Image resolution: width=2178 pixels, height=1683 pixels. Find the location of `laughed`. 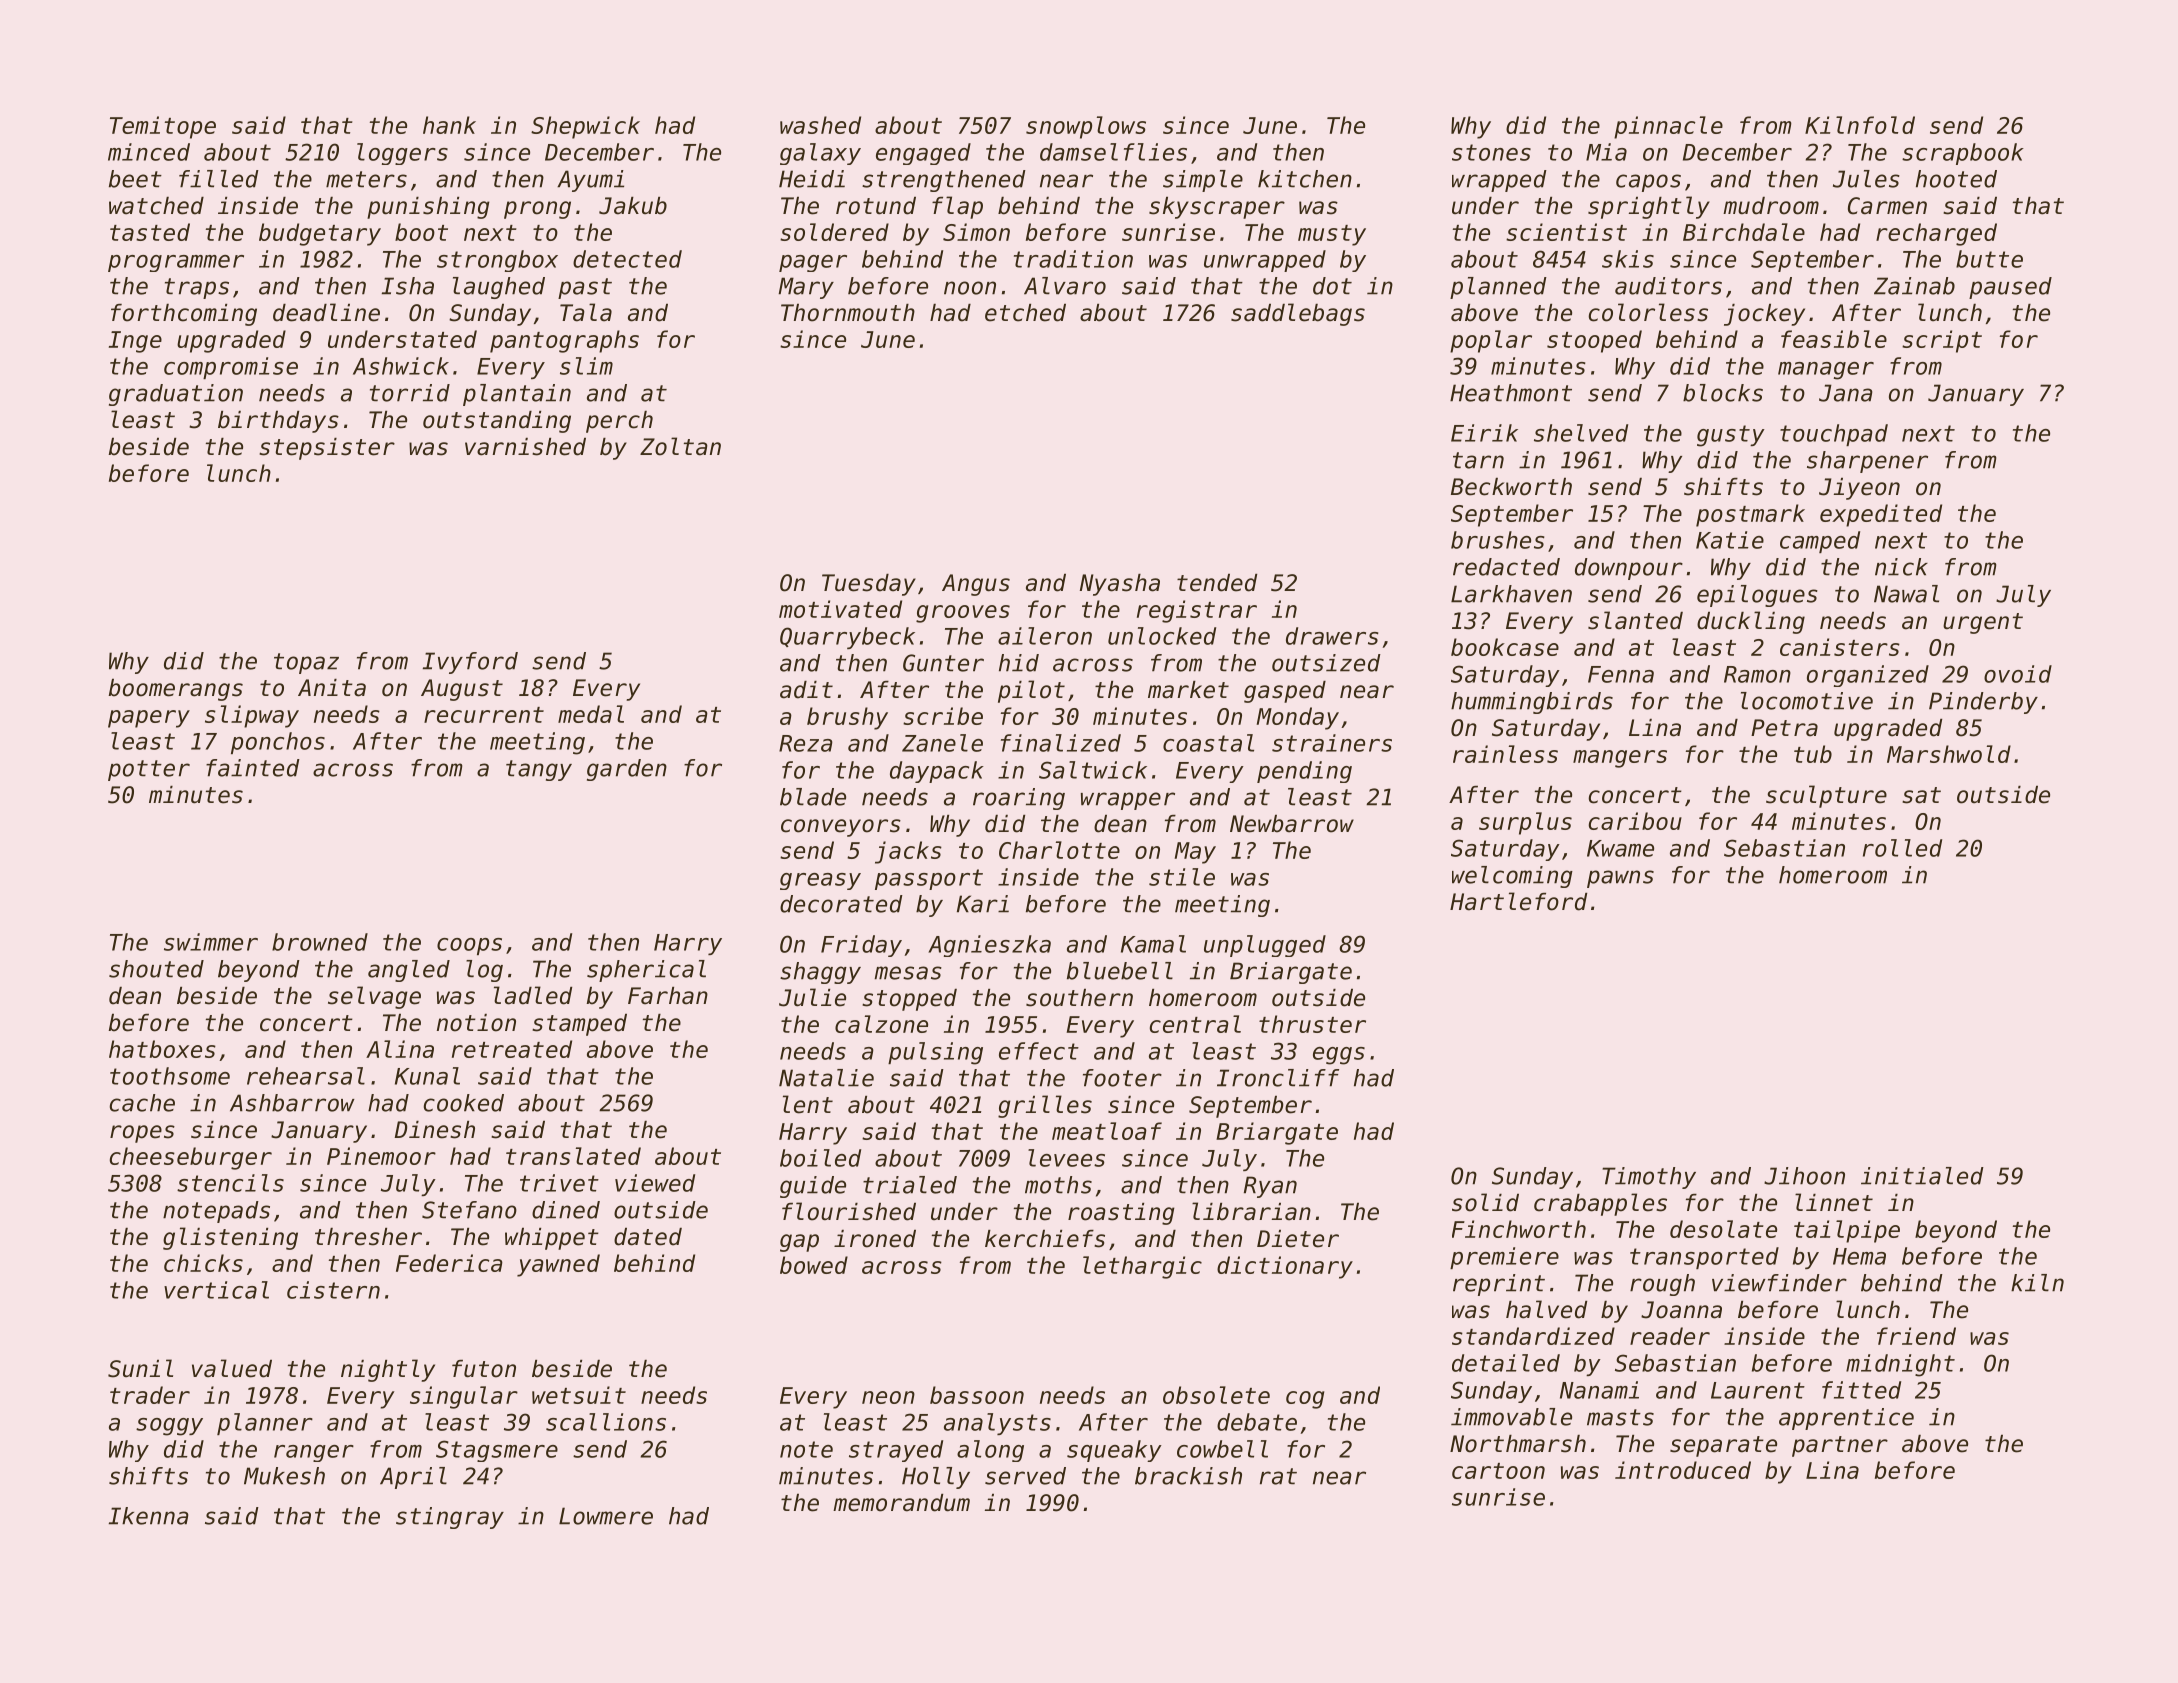

laughed is located at coordinates (499, 288).
